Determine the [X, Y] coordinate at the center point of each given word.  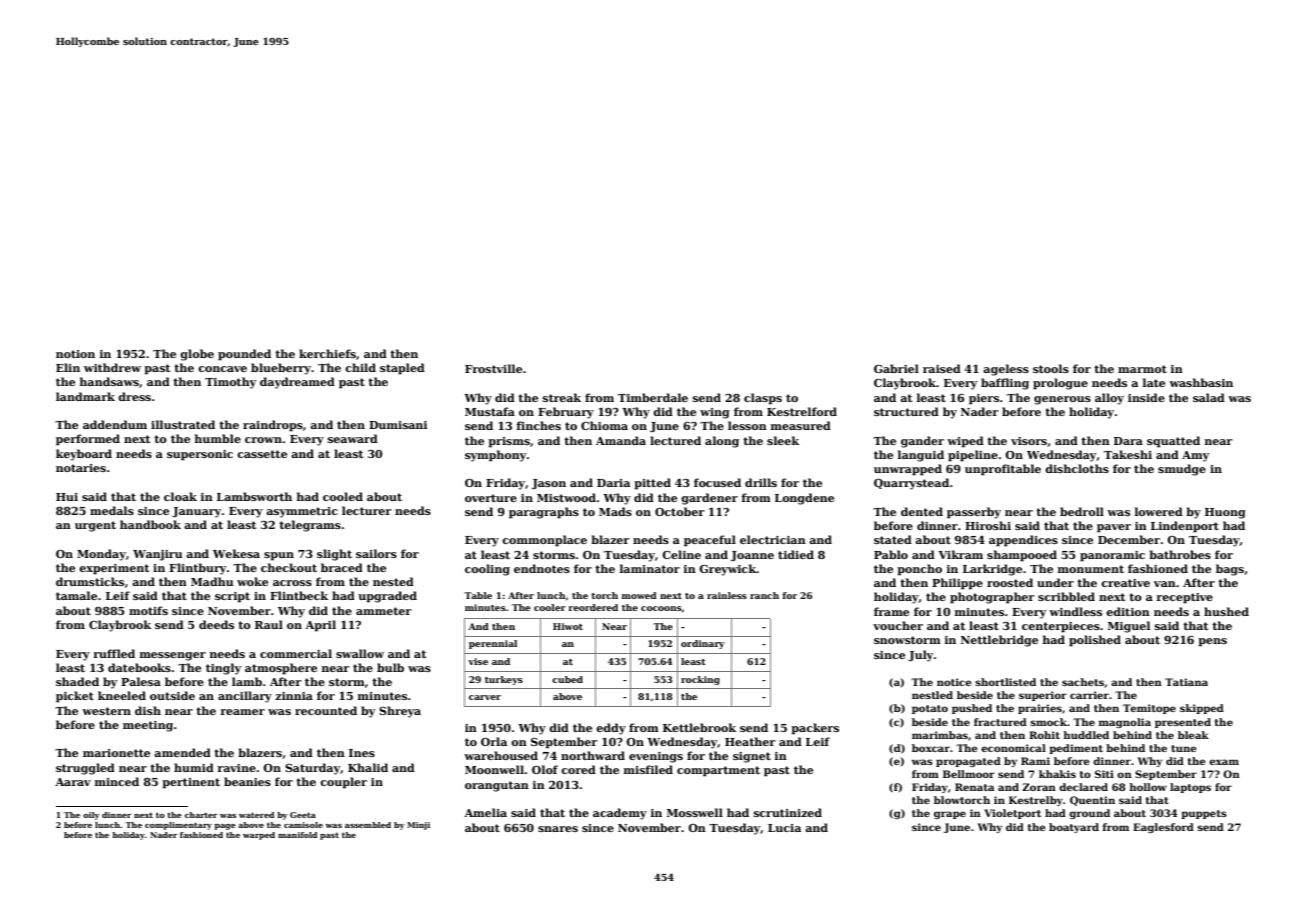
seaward [353, 438]
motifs [148, 610]
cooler [550, 607]
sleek [783, 440]
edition [1128, 611]
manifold [297, 835]
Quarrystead [911, 484]
